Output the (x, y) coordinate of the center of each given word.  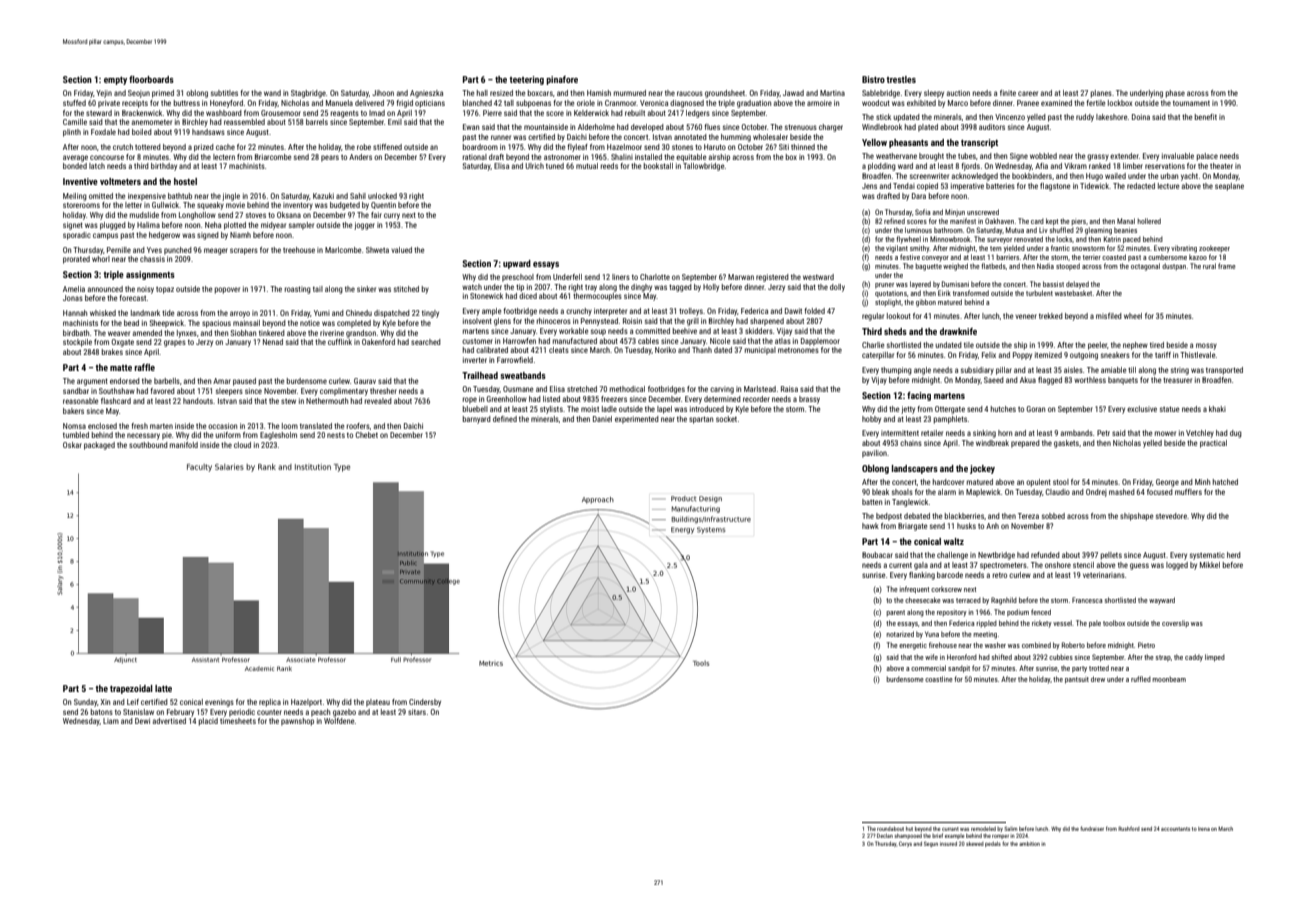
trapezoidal (131, 689)
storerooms (81, 205)
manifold (184, 445)
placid (208, 722)
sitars (417, 712)
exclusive (1142, 409)
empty (115, 80)
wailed (1115, 176)
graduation (754, 104)
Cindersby (425, 703)
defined (505, 419)
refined (894, 221)
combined (1036, 645)
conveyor (935, 259)
